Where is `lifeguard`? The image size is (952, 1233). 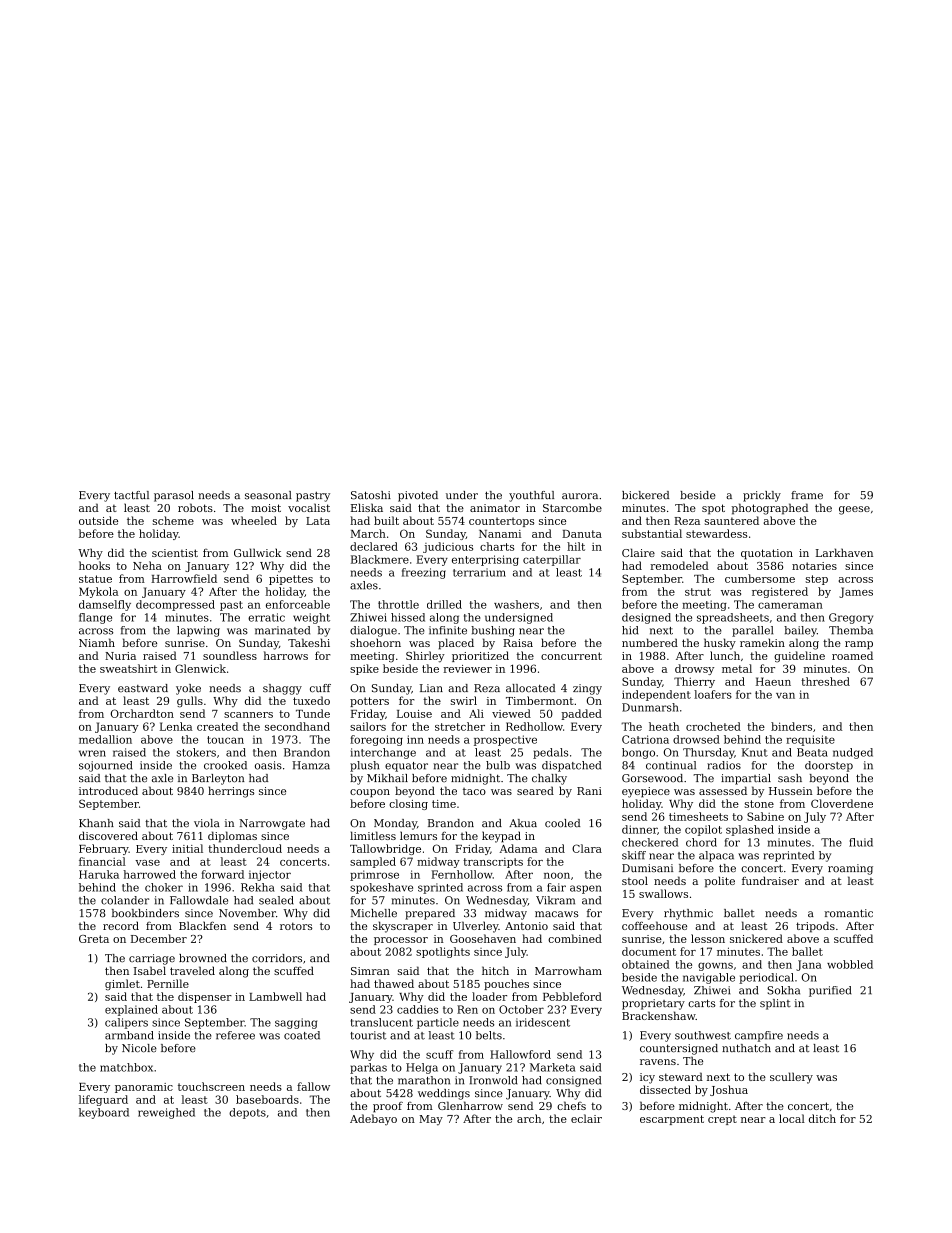 lifeguard is located at coordinates (103, 1100).
